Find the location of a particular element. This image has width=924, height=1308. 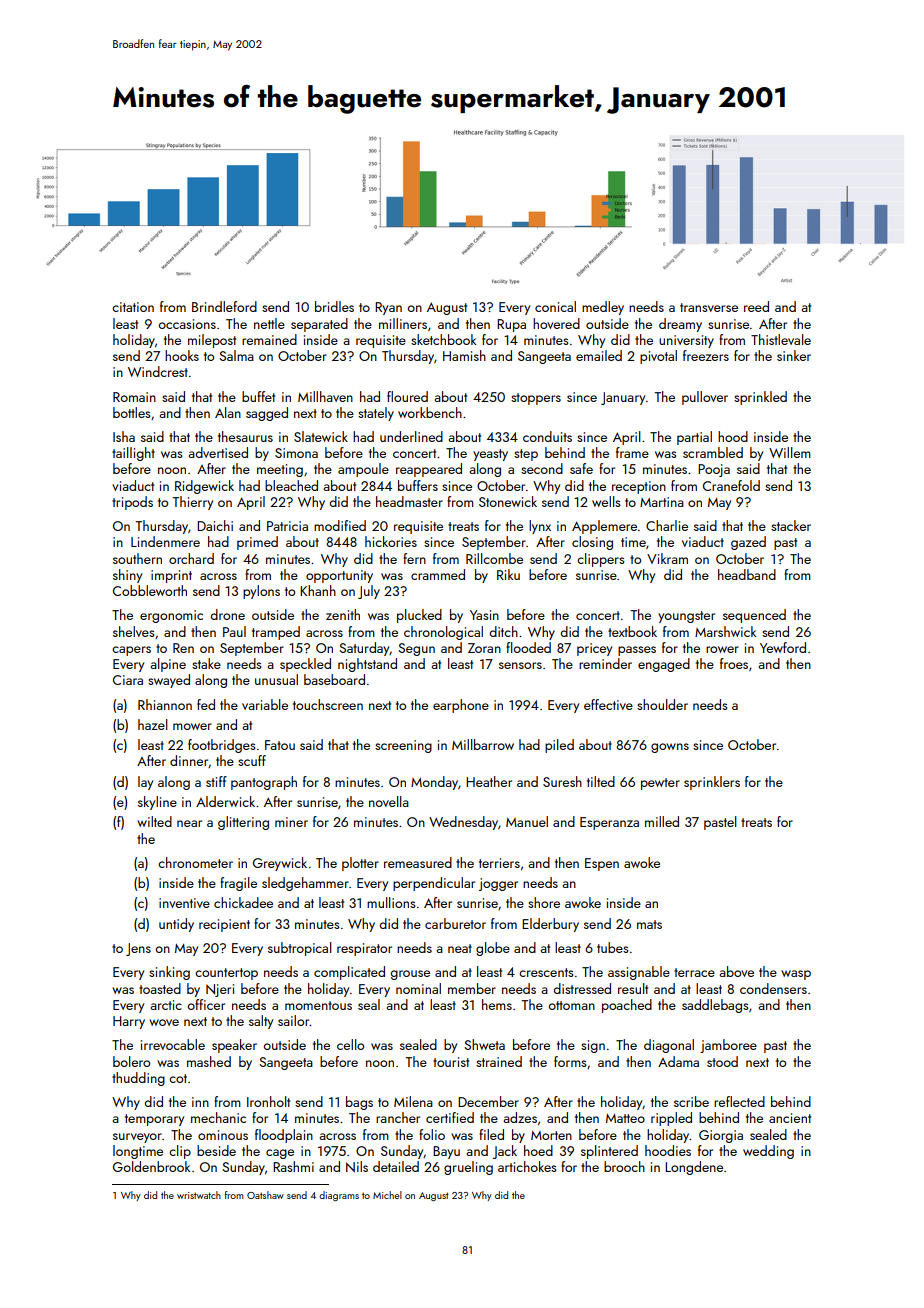

above is located at coordinates (737, 971).
